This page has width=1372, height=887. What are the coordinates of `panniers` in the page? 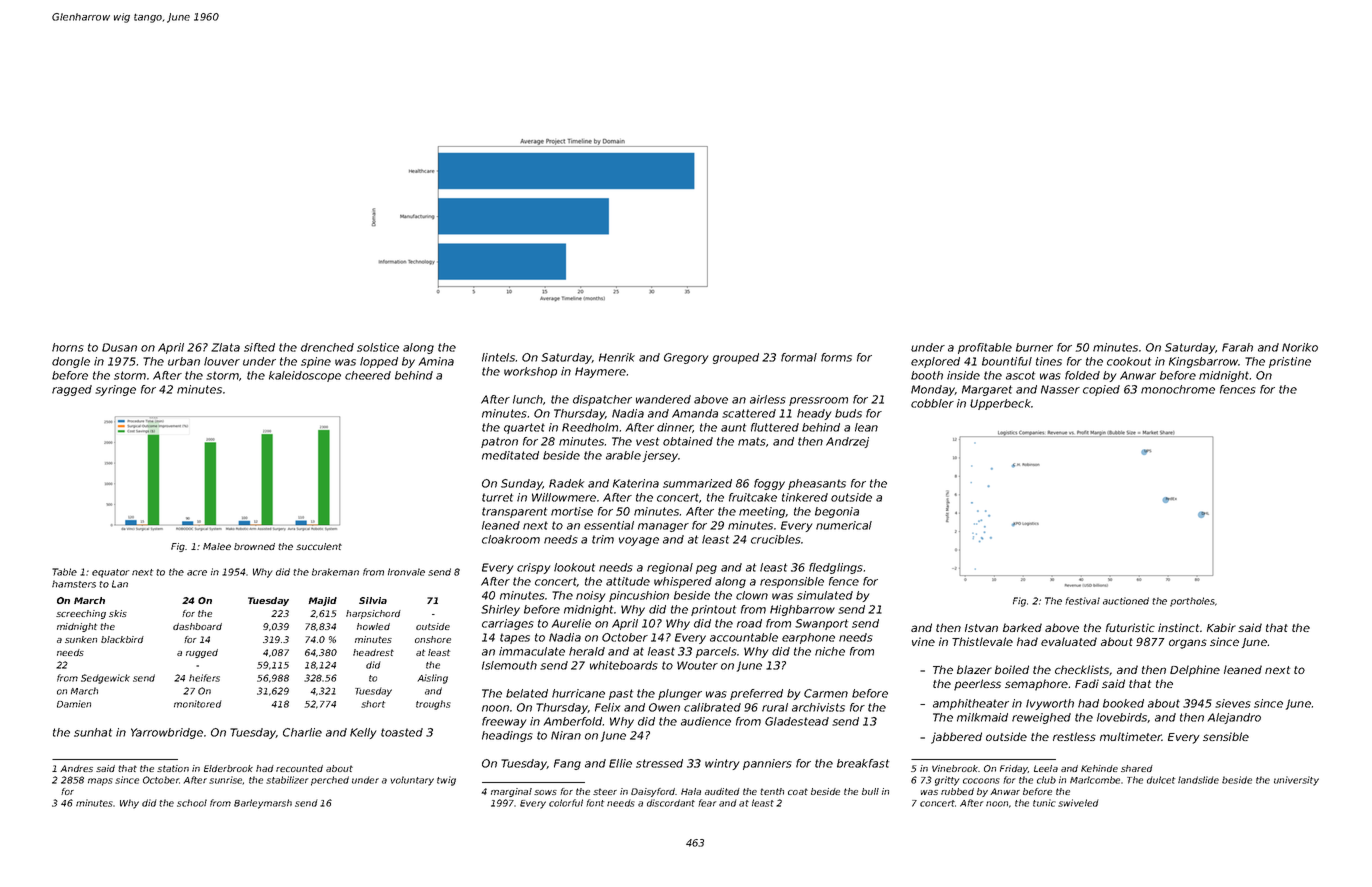 It's located at (767, 764).
